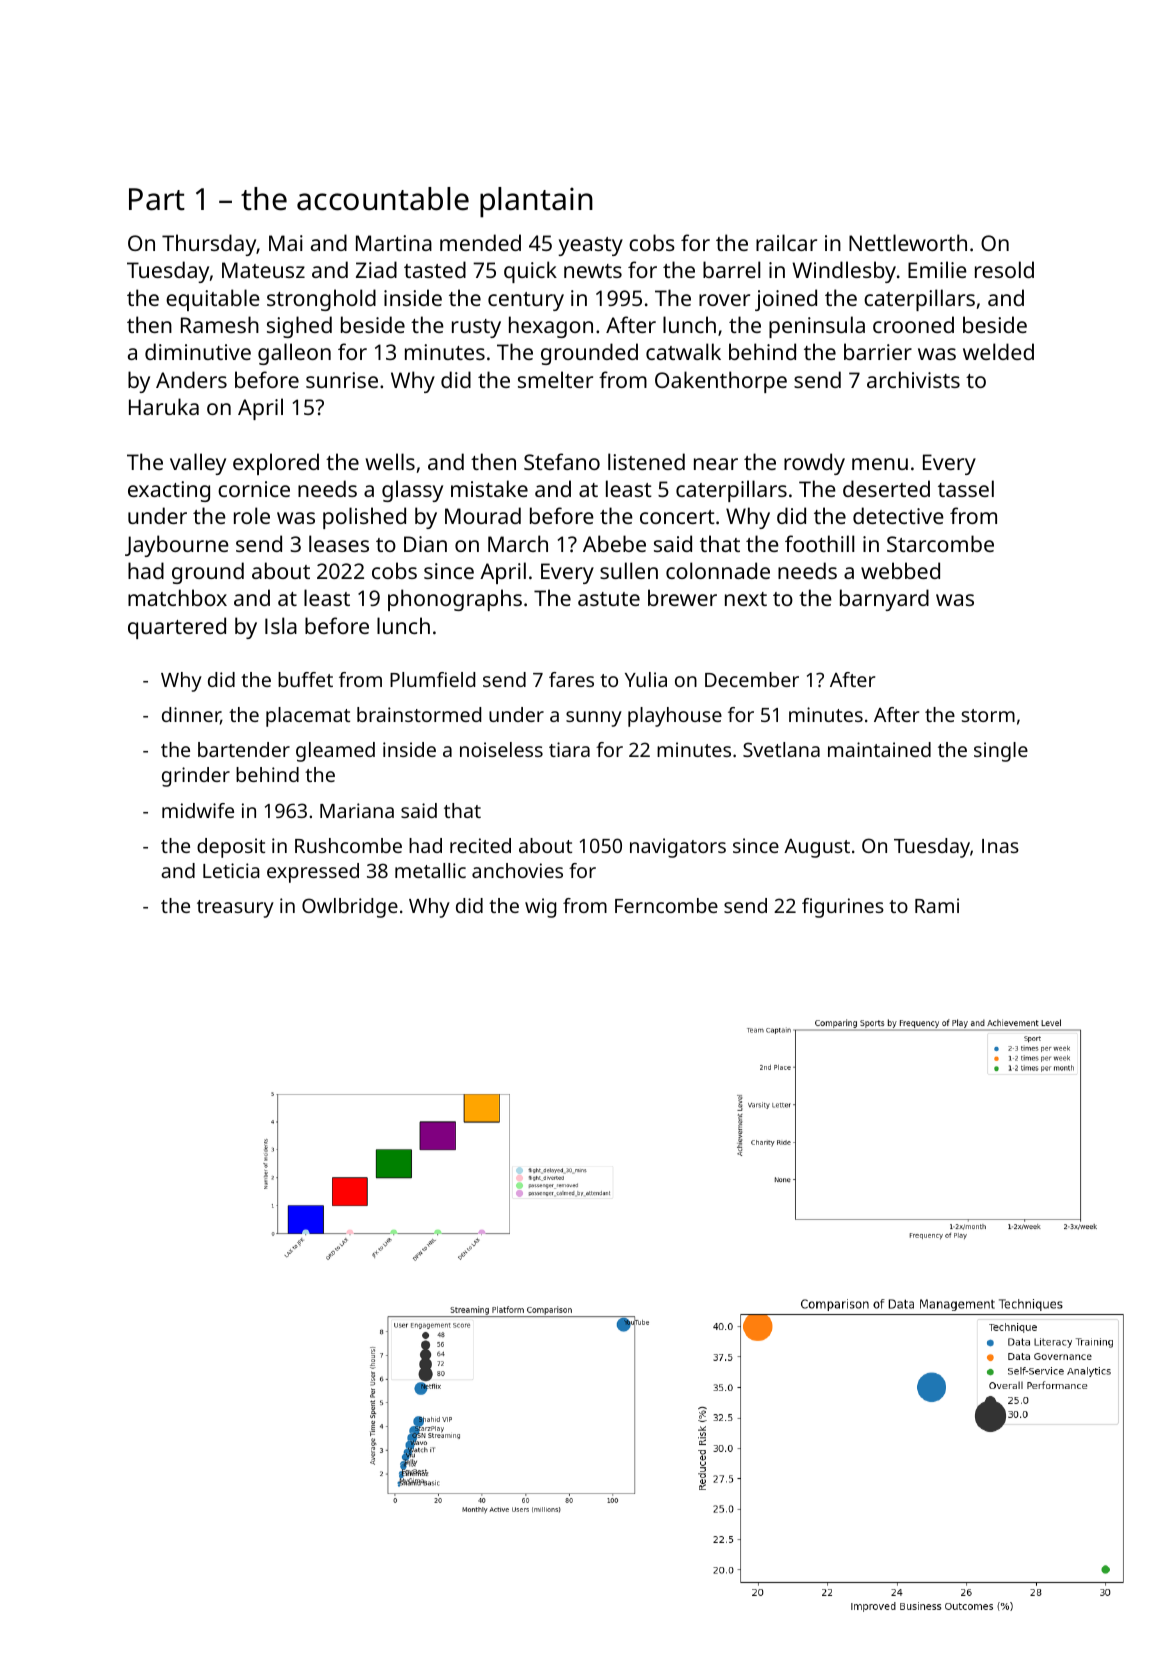  I want to click on century, so click(526, 301).
